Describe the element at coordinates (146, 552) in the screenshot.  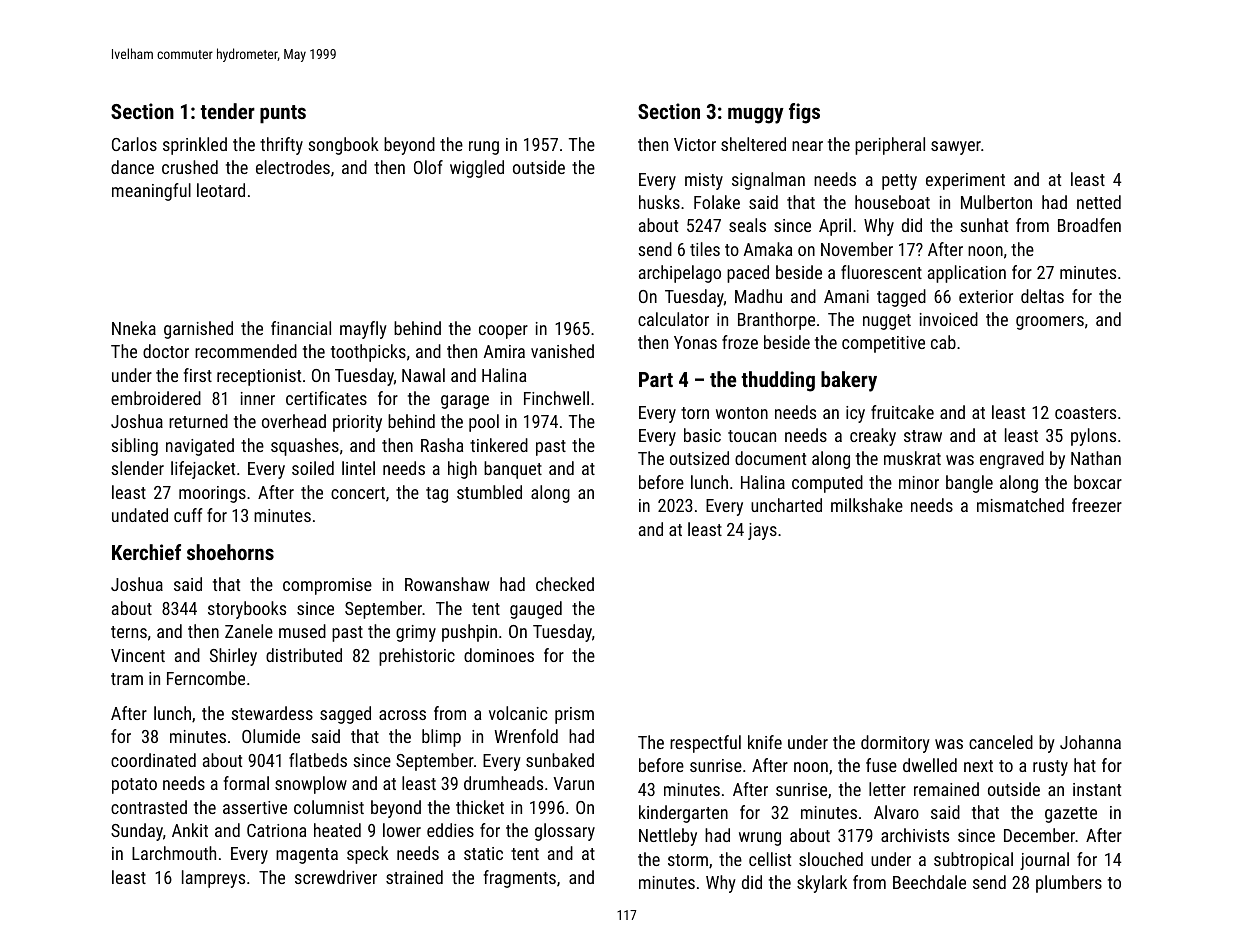
I see `Kerchief` at that location.
